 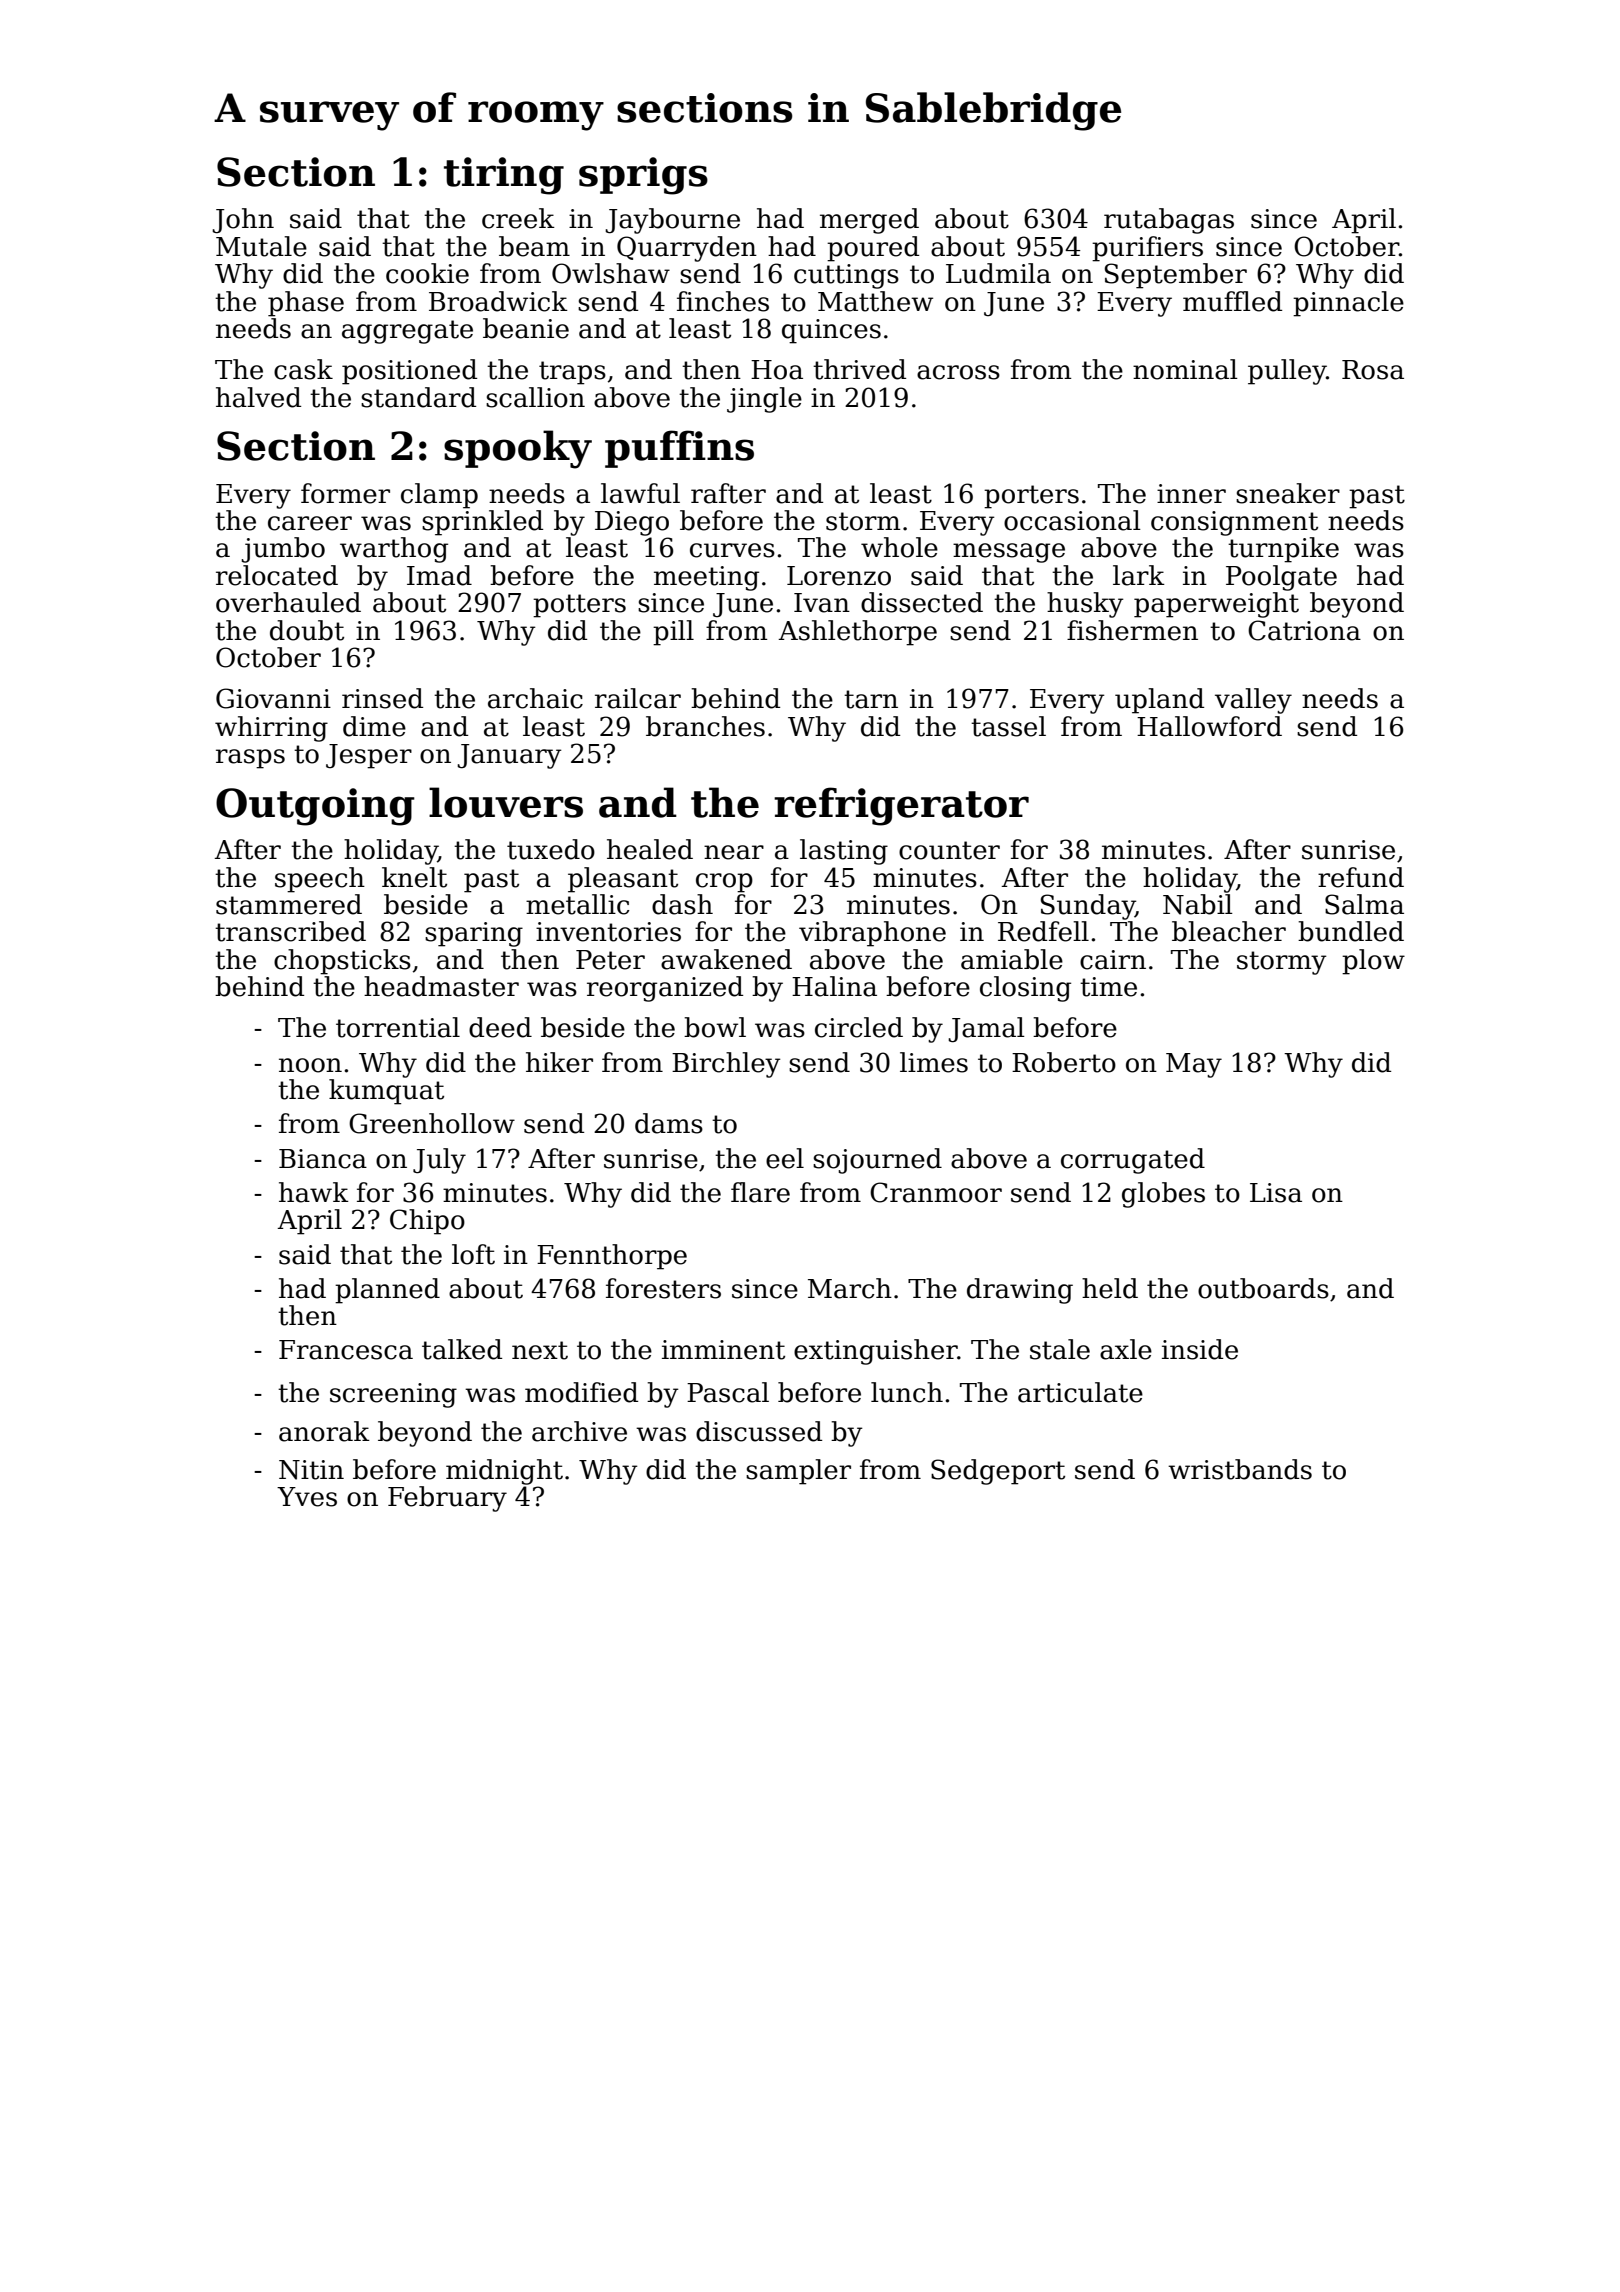 I want to click on finches, so click(x=723, y=301).
